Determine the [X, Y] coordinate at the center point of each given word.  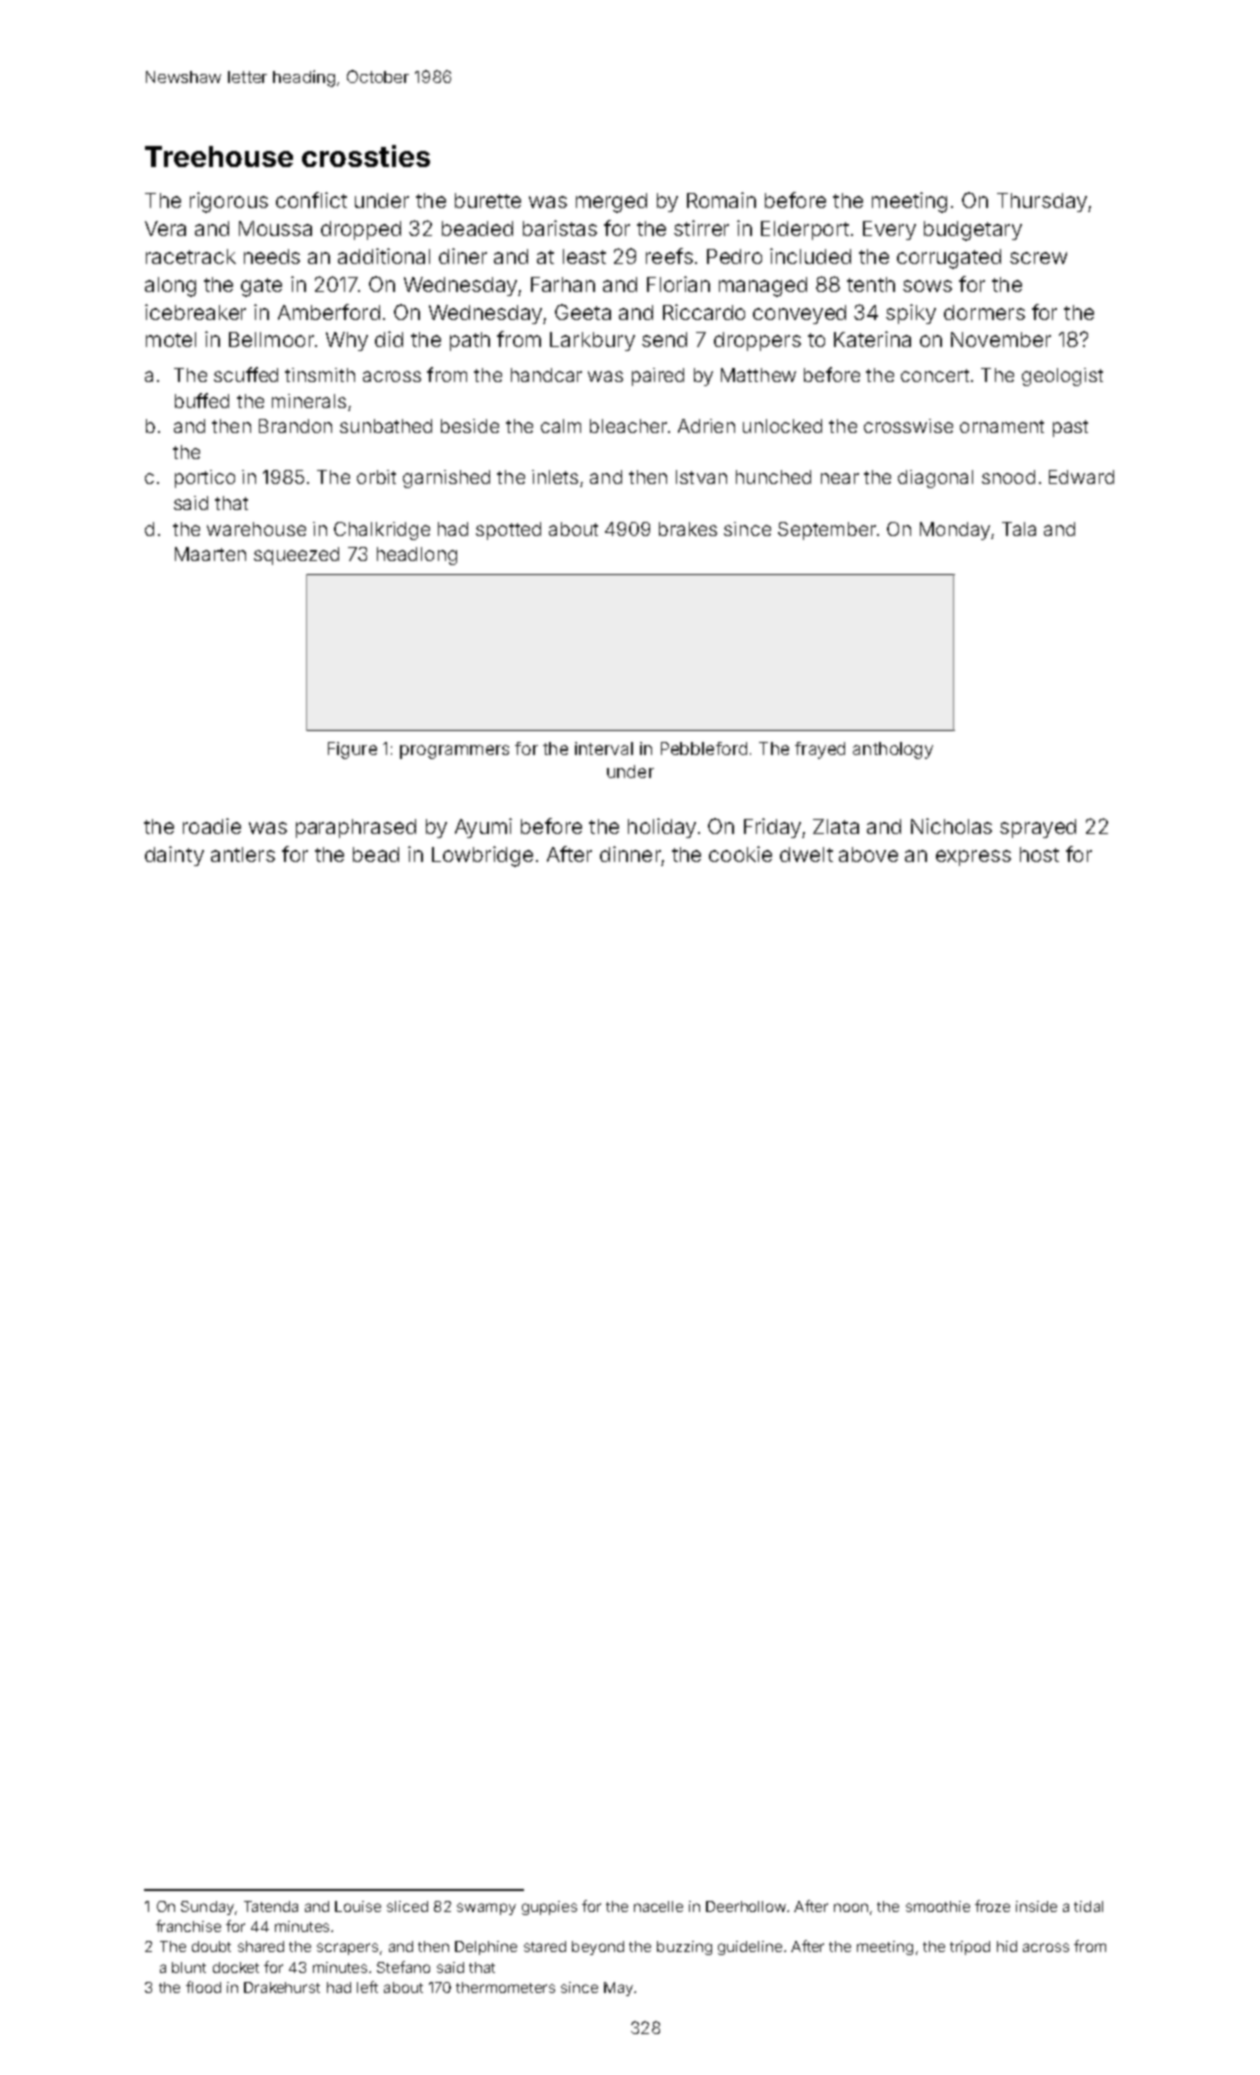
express [973, 858]
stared [545, 1946]
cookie [740, 854]
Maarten [210, 554]
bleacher [628, 426]
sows [927, 286]
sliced [407, 1906]
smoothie [938, 1906]
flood [203, 1987]
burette [488, 200]
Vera [165, 228]
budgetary [973, 231]
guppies [549, 1908]
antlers [243, 854]
